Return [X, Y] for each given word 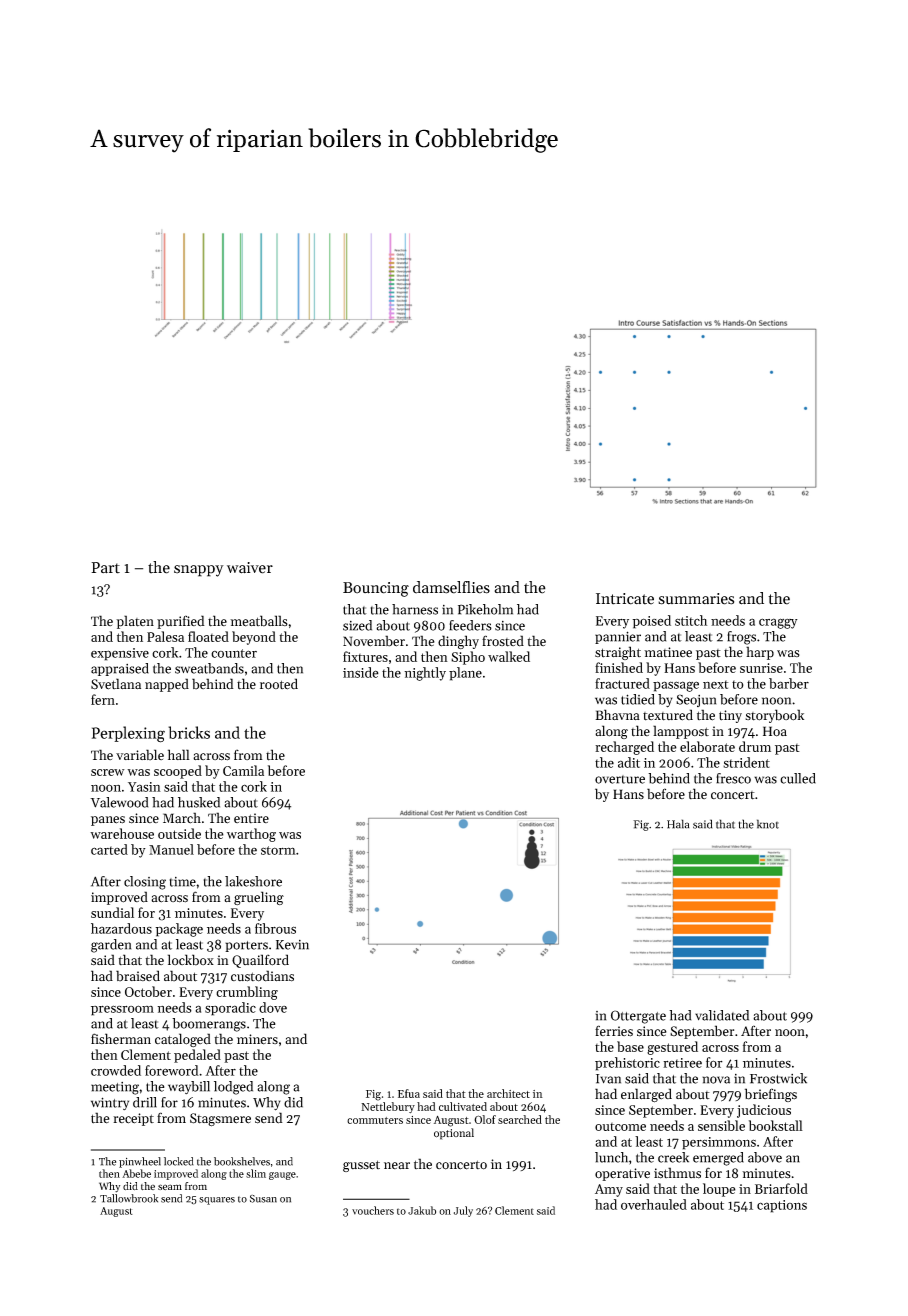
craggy [778, 623]
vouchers [373, 1210]
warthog [251, 835]
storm [278, 850]
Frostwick [778, 1078]
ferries [614, 1031]
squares [217, 1201]
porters [246, 946]
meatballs [259, 621]
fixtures [365, 656]
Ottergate [638, 1017]
